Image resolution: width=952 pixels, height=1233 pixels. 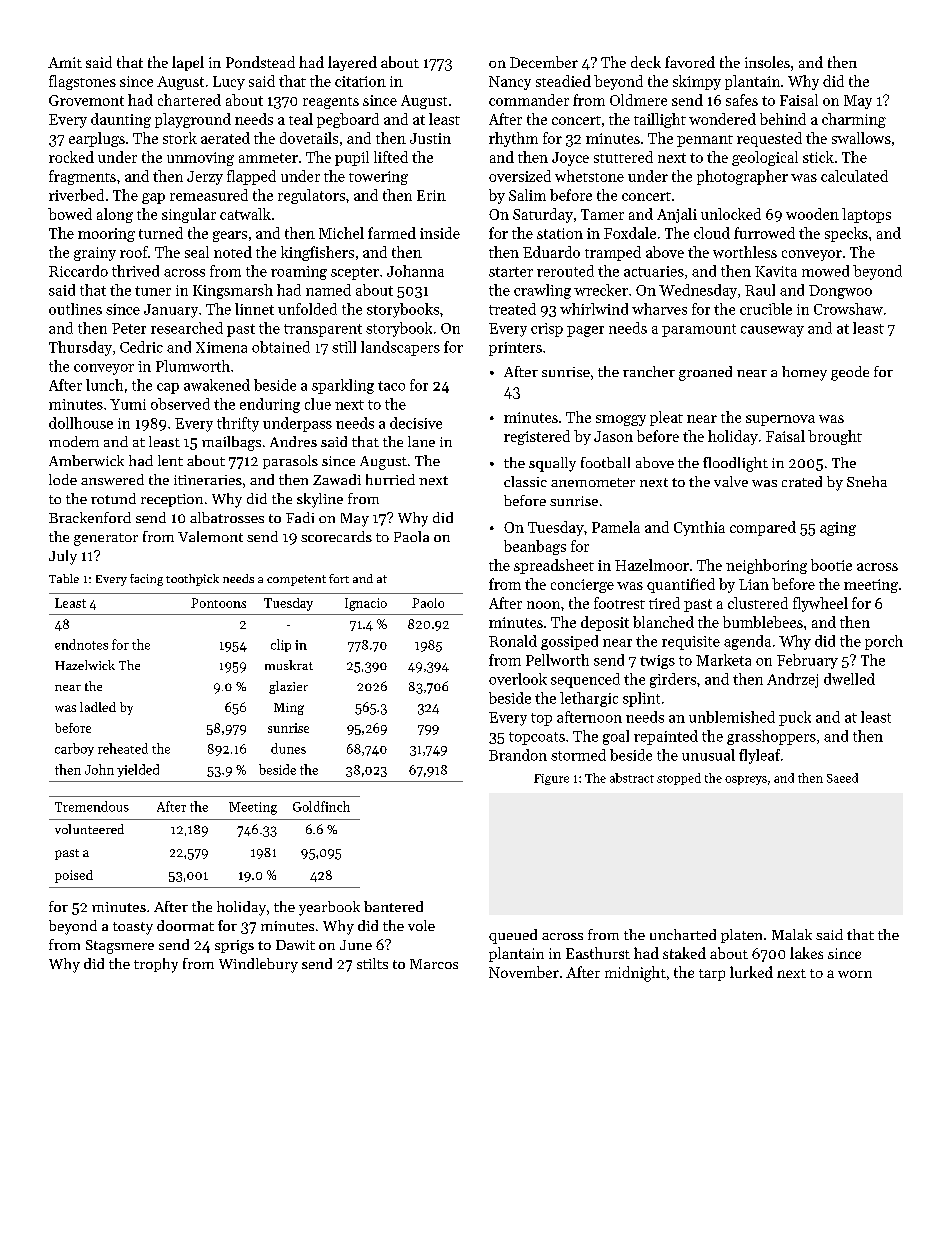 What do you see at coordinates (258, 965) in the screenshot?
I see `Windlebury` at bounding box center [258, 965].
